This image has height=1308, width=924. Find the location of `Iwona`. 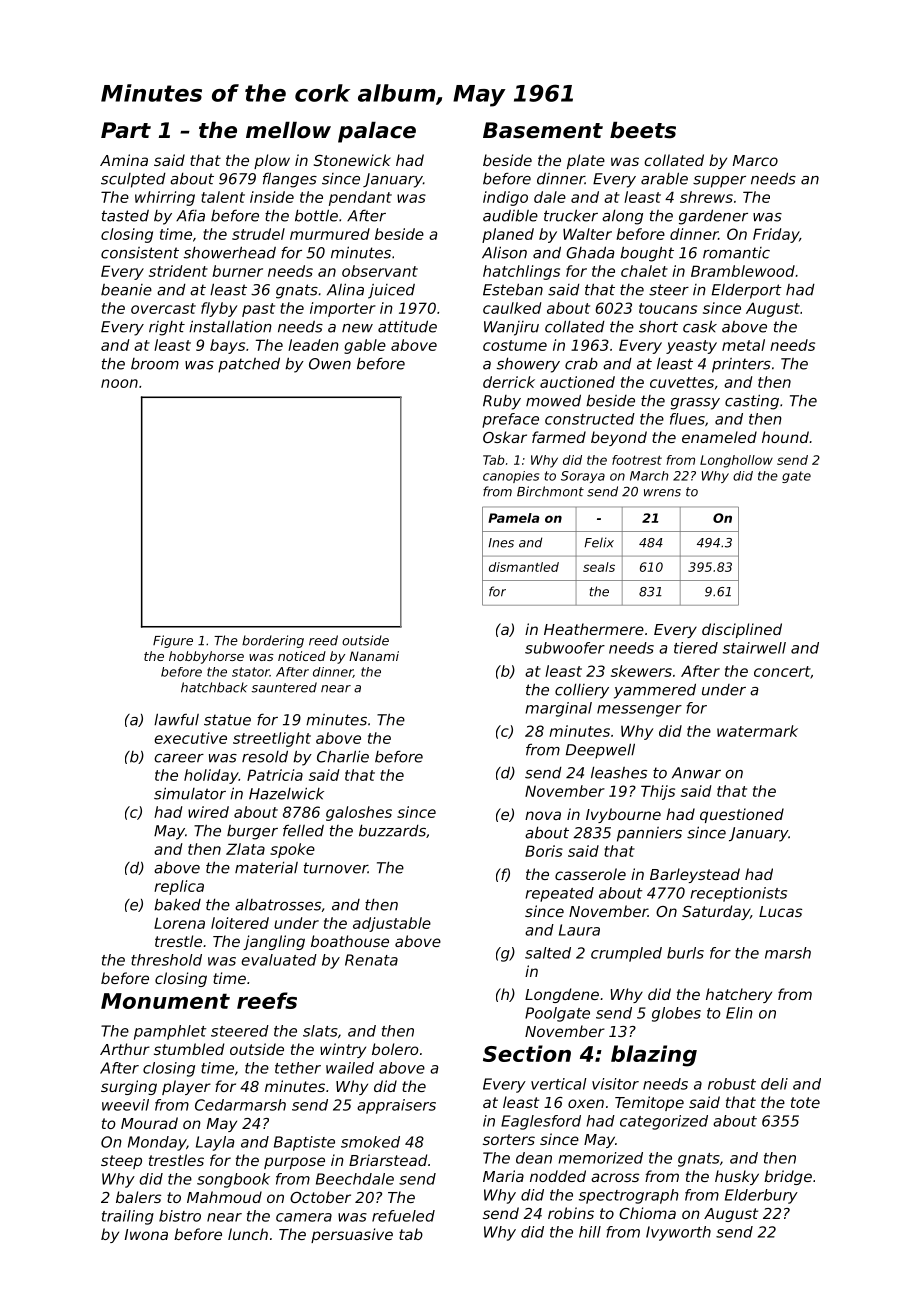

Iwona is located at coordinates (146, 1234).
